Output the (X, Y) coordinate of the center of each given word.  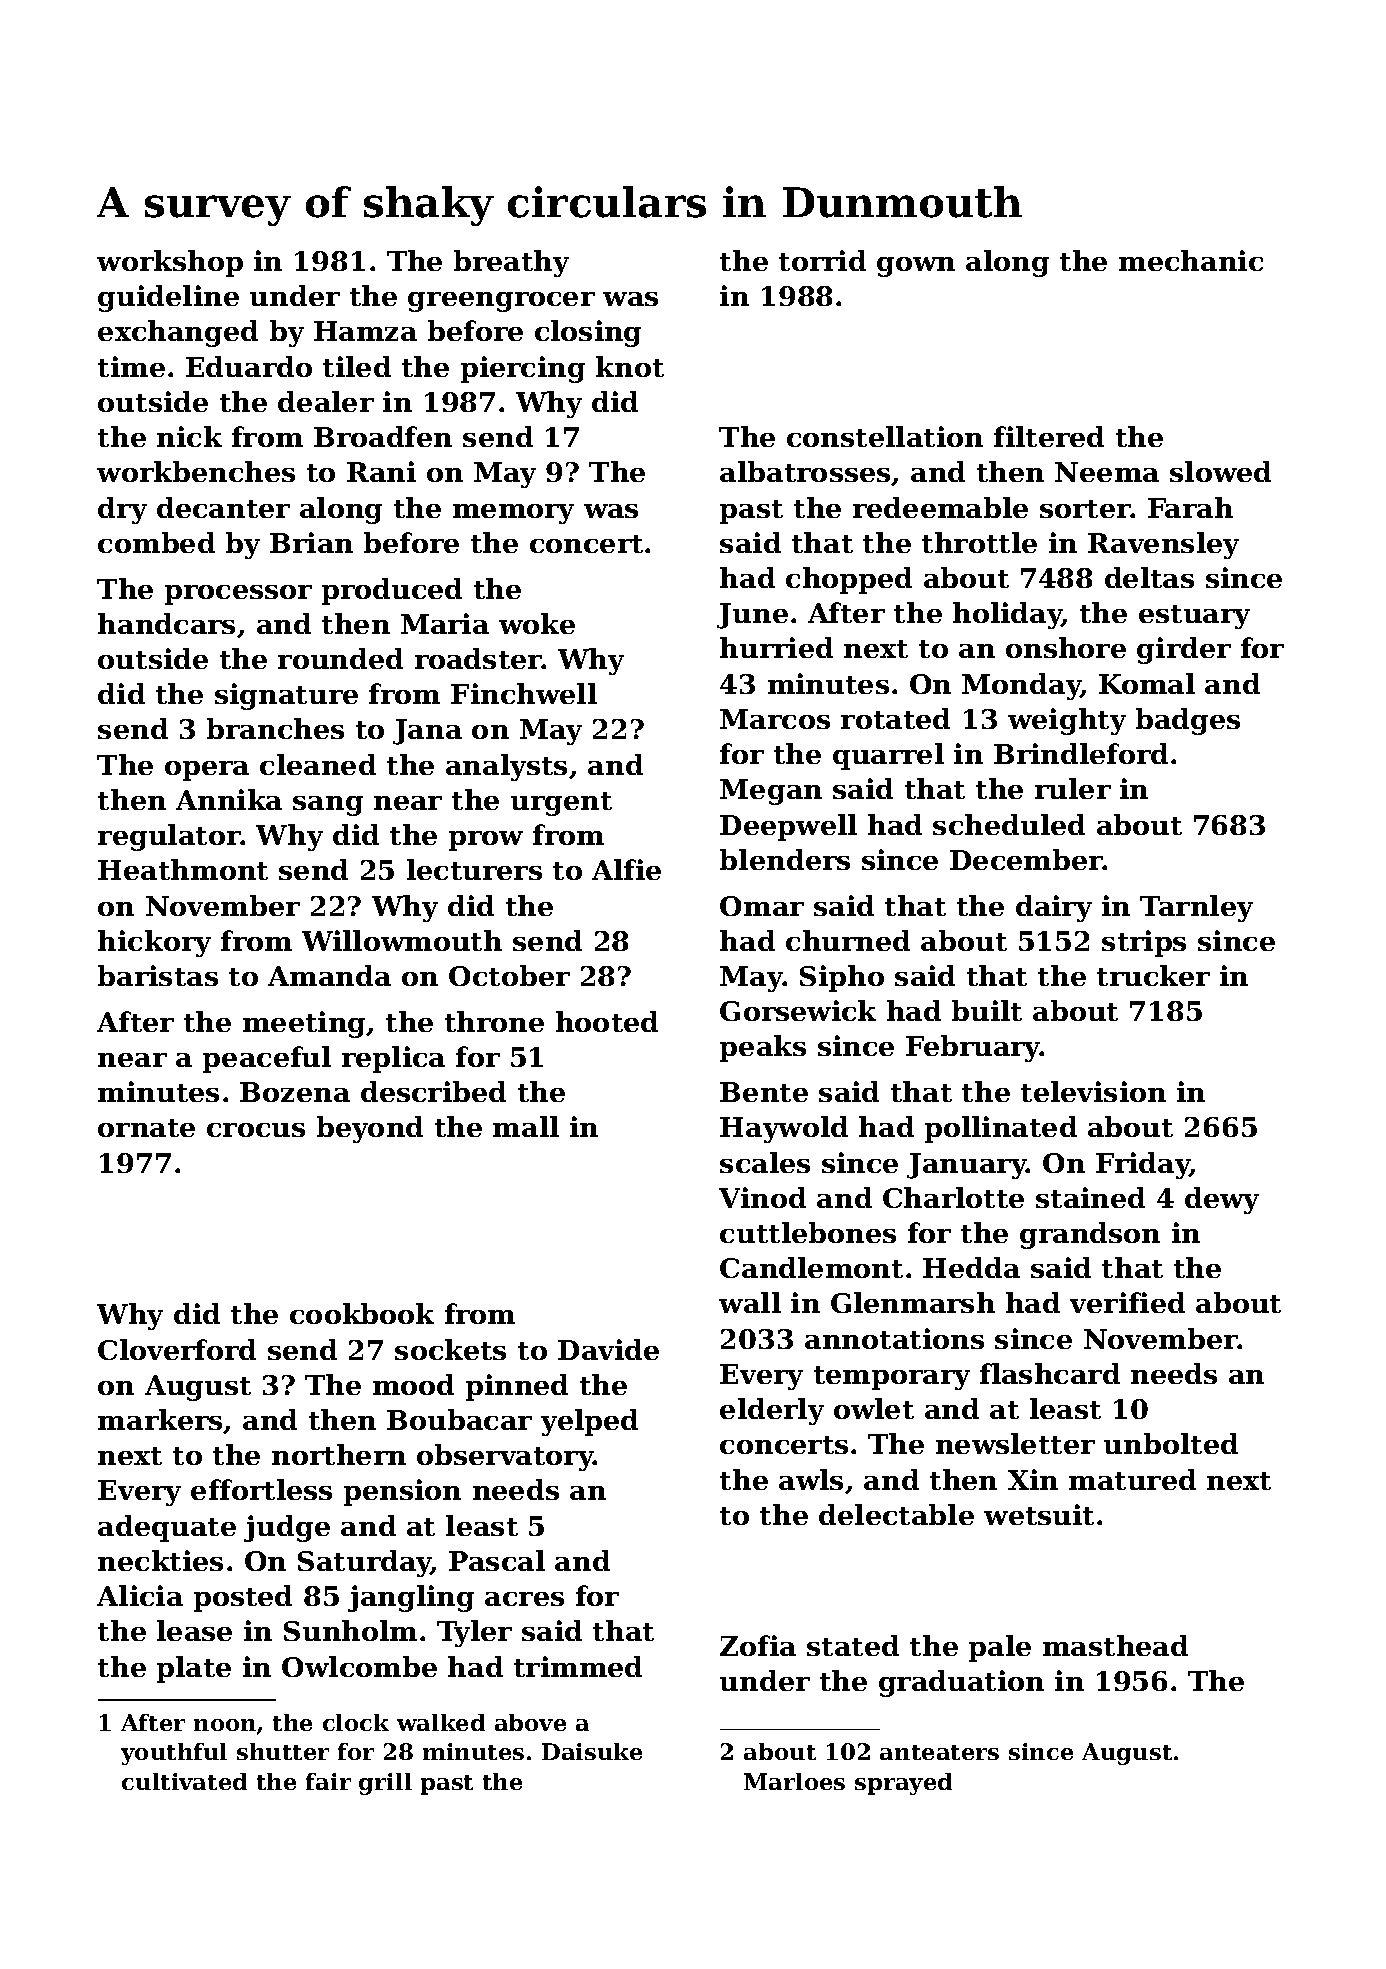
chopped (849, 580)
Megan (771, 792)
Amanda (329, 975)
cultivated (184, 1781)
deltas (1149, 577)
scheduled (1009, 824)
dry (122, 510)
